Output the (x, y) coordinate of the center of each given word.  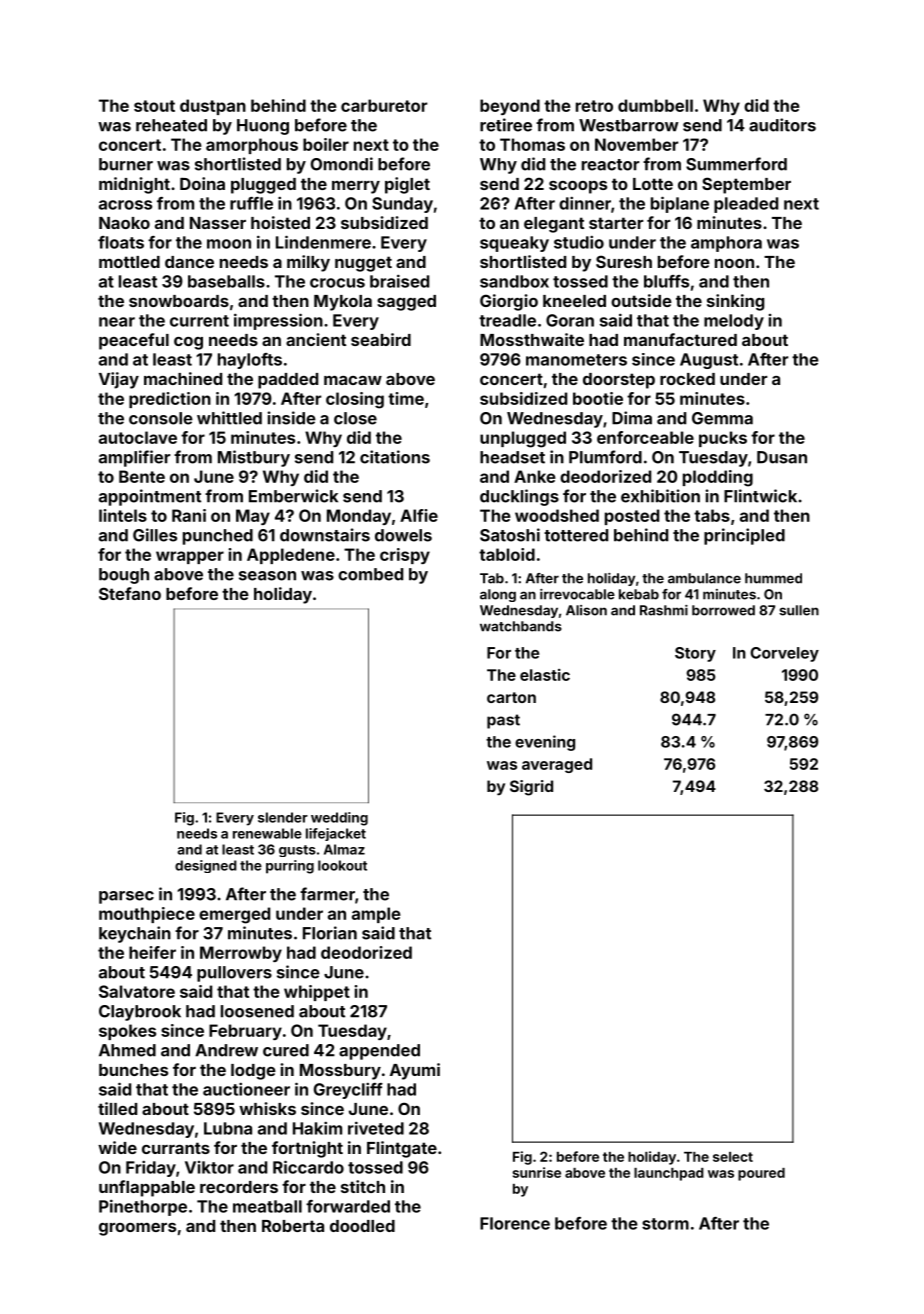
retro (594, 106)
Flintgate (402, 1149)
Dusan (782, 457)
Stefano (130, 593)
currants (176, 1148)
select (733, 1157)
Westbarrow (629, 125)
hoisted (280, 222)
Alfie (419, 515)
